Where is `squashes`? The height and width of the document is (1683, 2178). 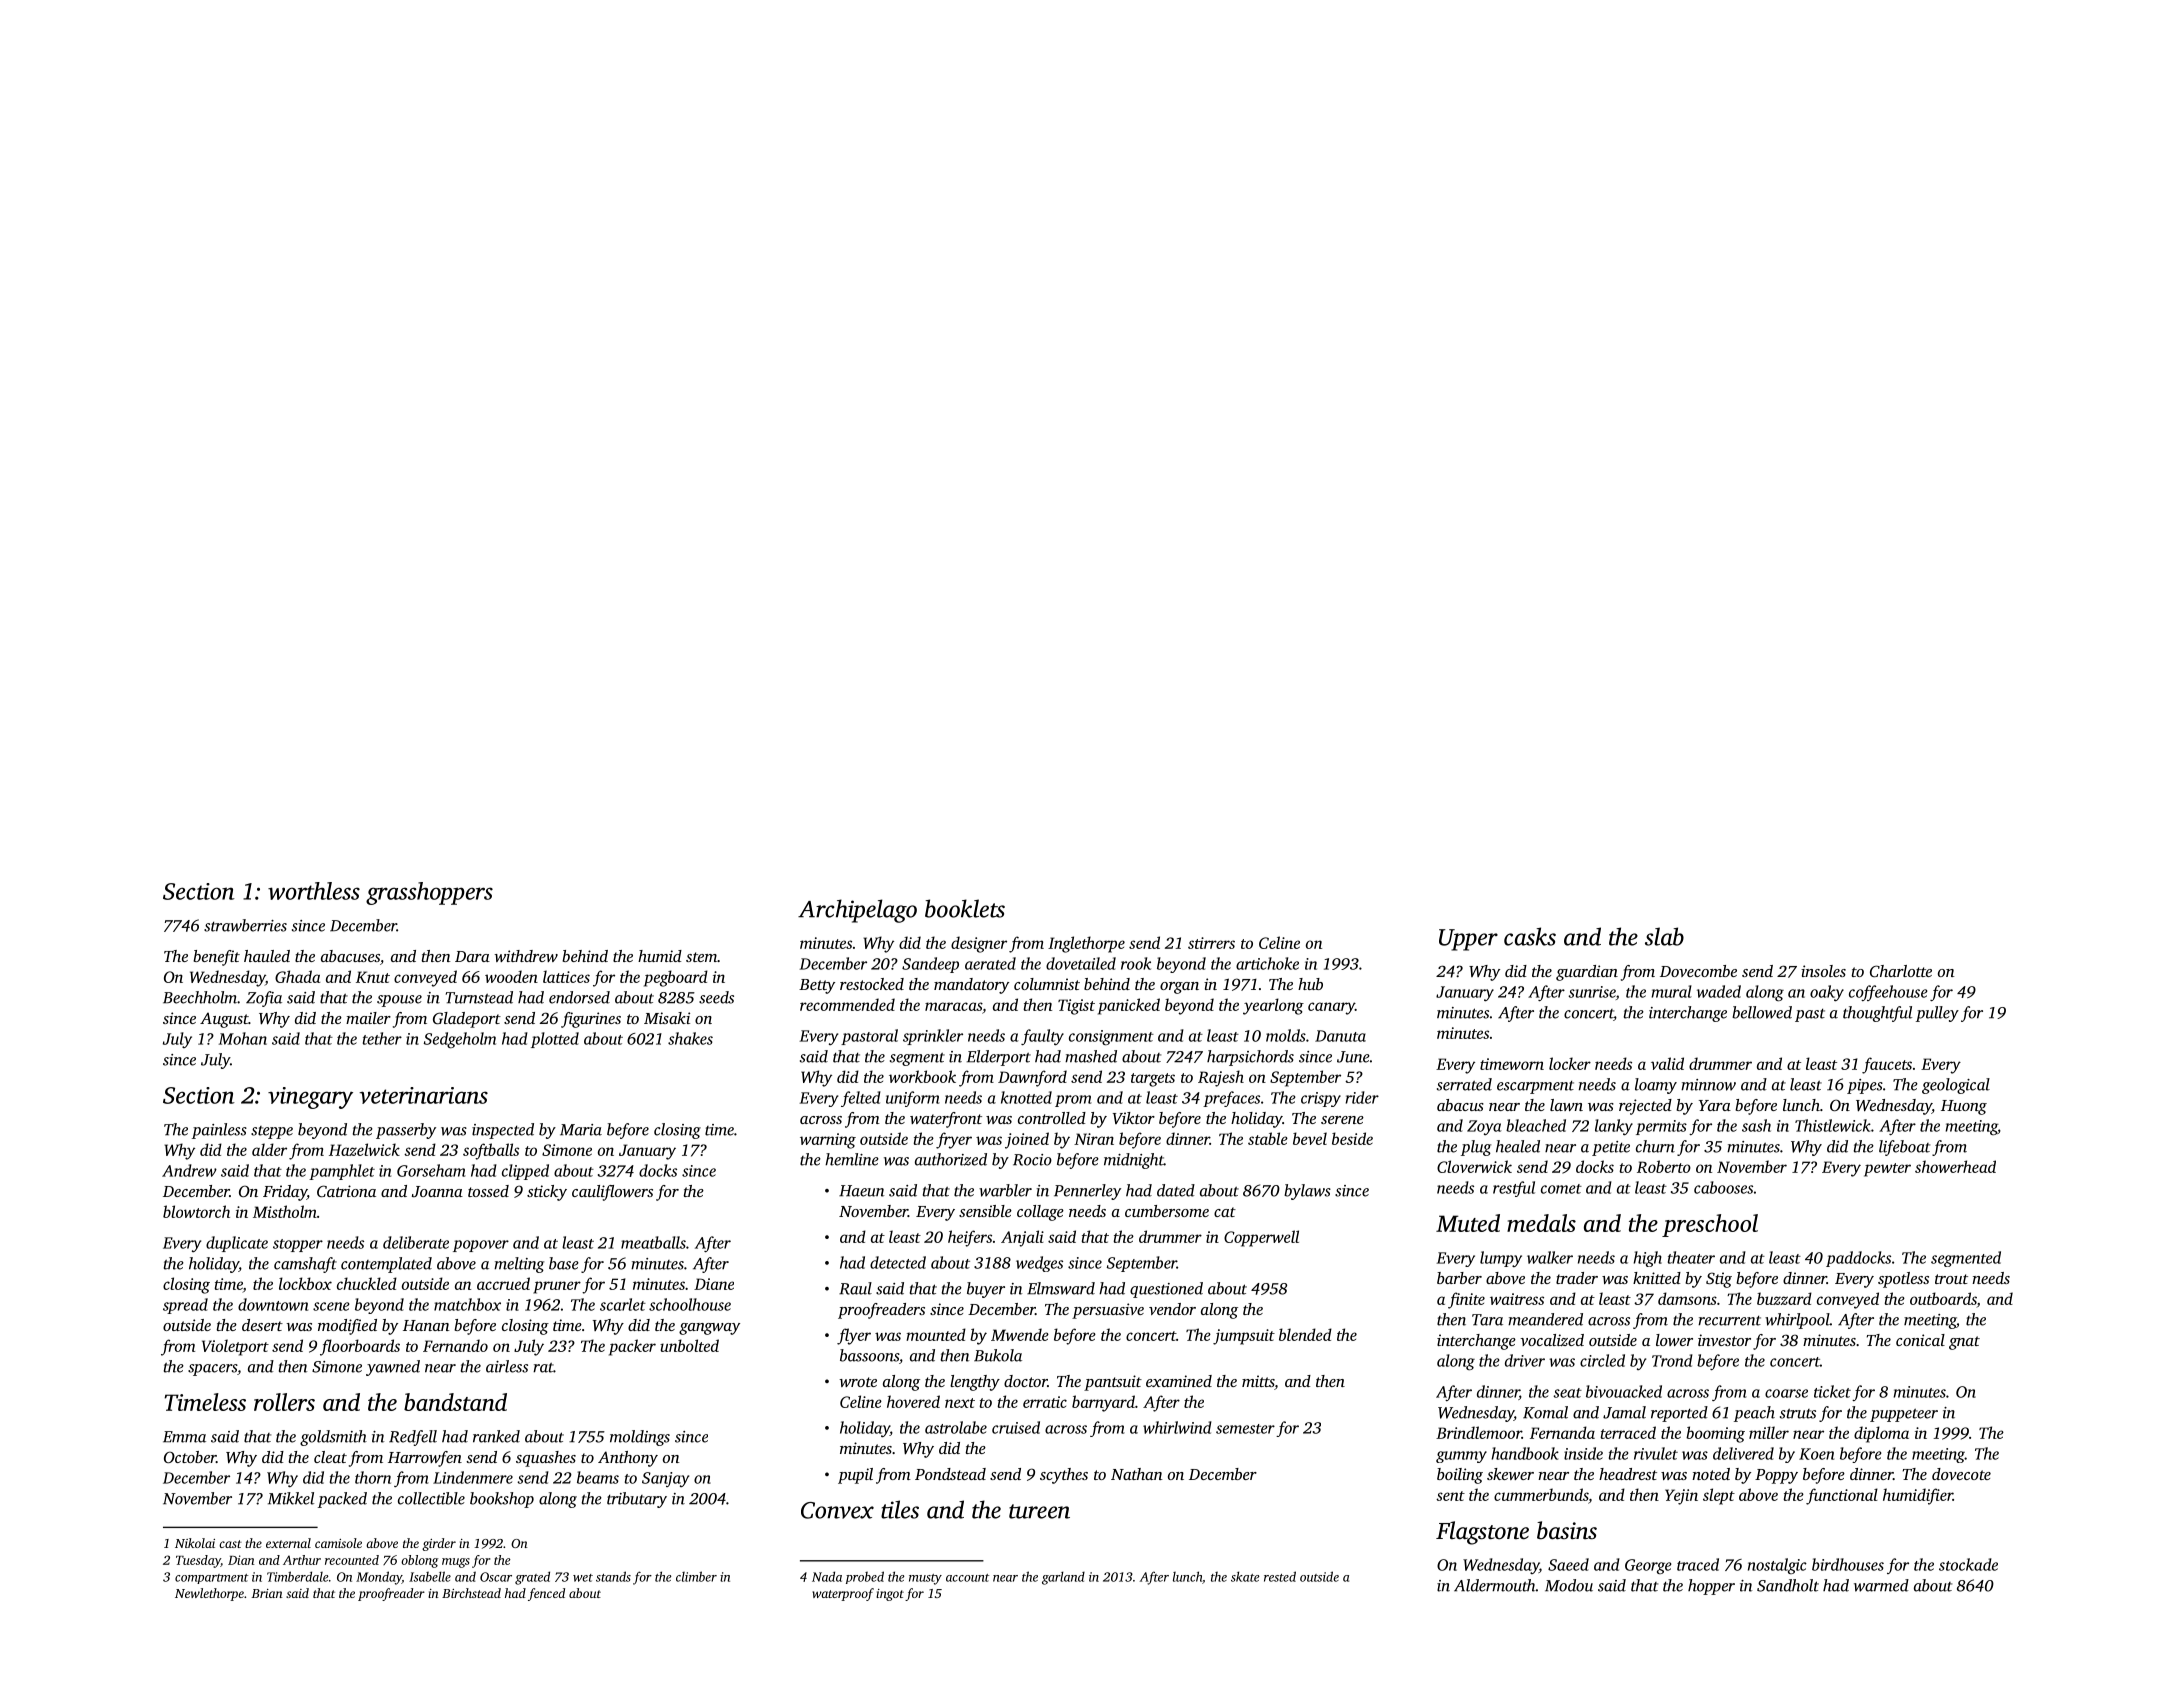 squashes is located at coordinates (546, 1459).
